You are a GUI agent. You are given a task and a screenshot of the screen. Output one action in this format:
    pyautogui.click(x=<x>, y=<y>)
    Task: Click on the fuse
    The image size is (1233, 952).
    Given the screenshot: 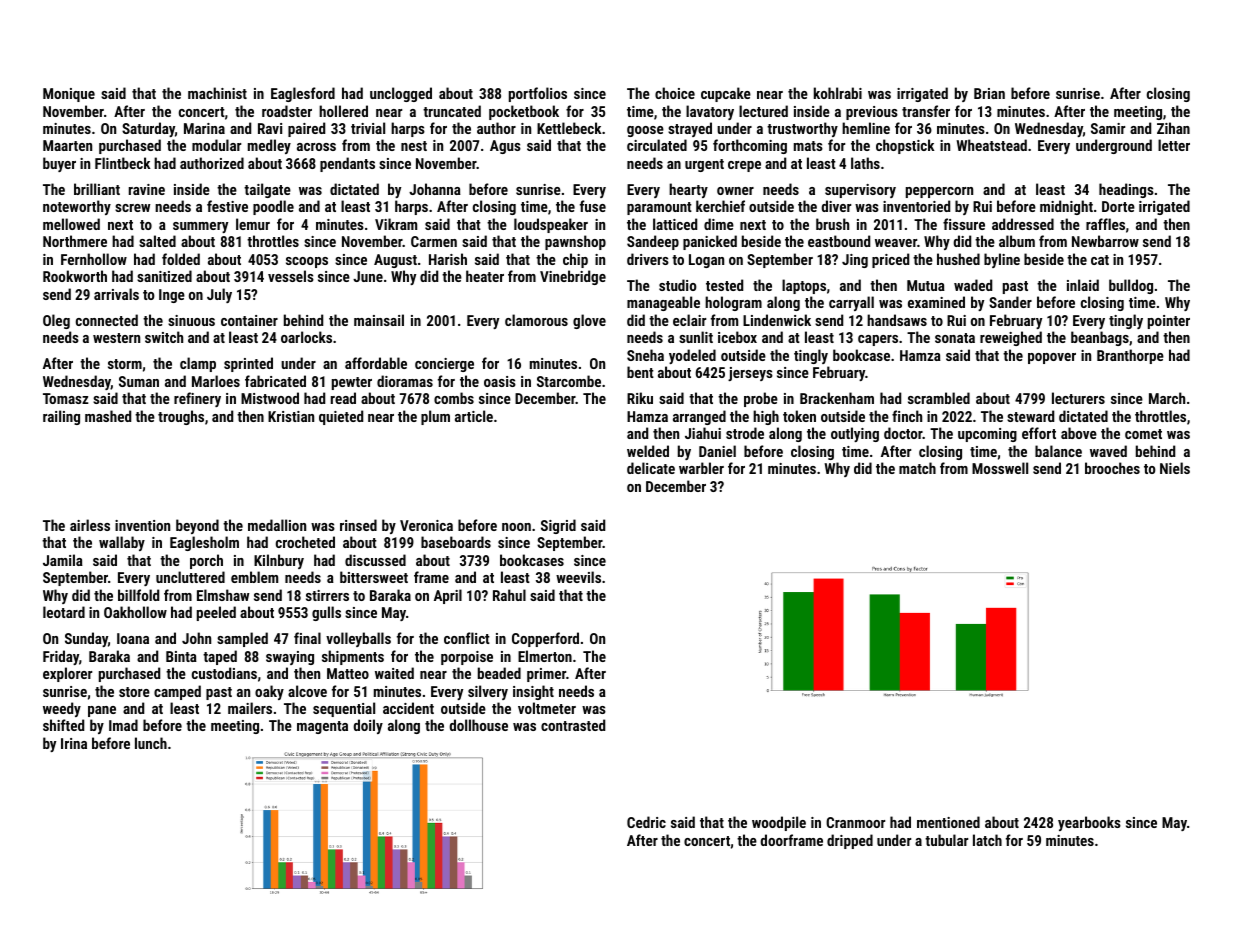 What is the action you would take?
    pyautogui.click(x=593, y=206)
